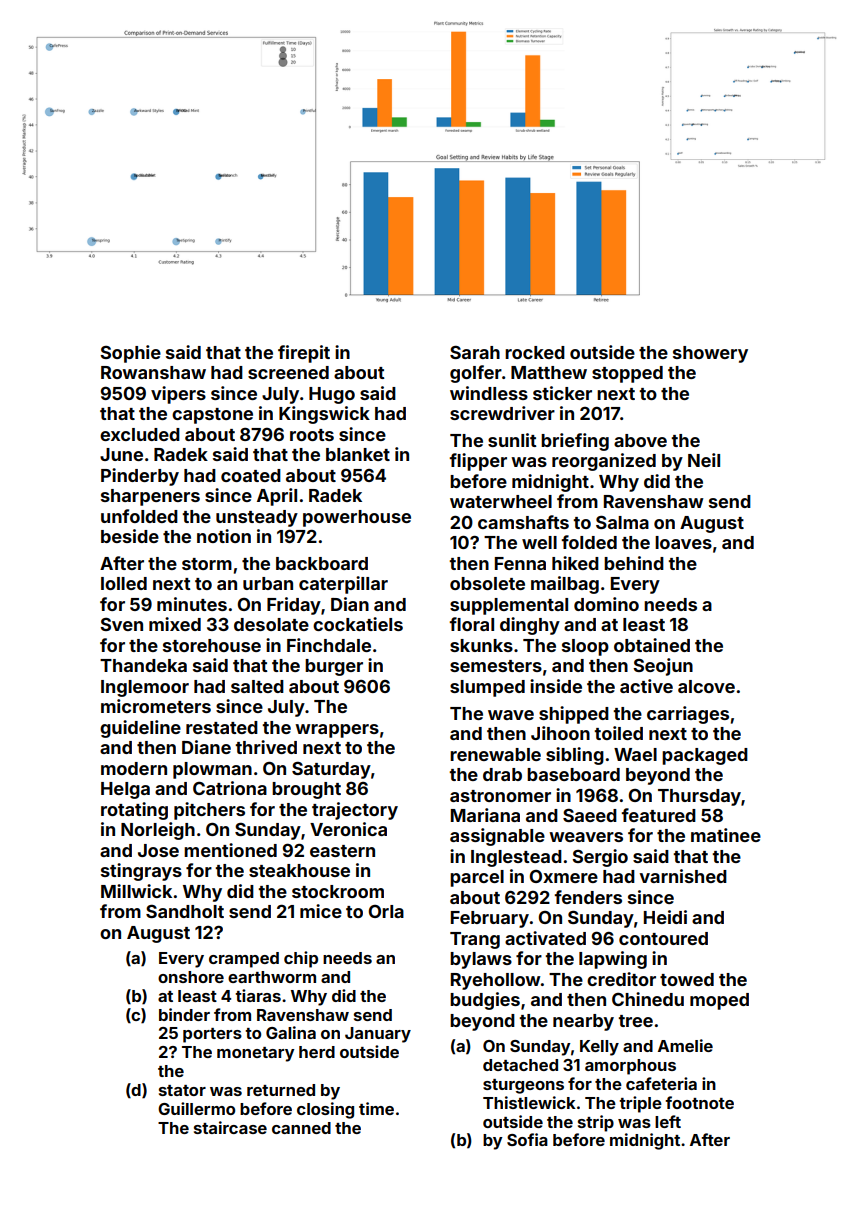  What do you see at coordinates (634, 563) in the document?
I see `behind` at bounding box center [634, 563].
